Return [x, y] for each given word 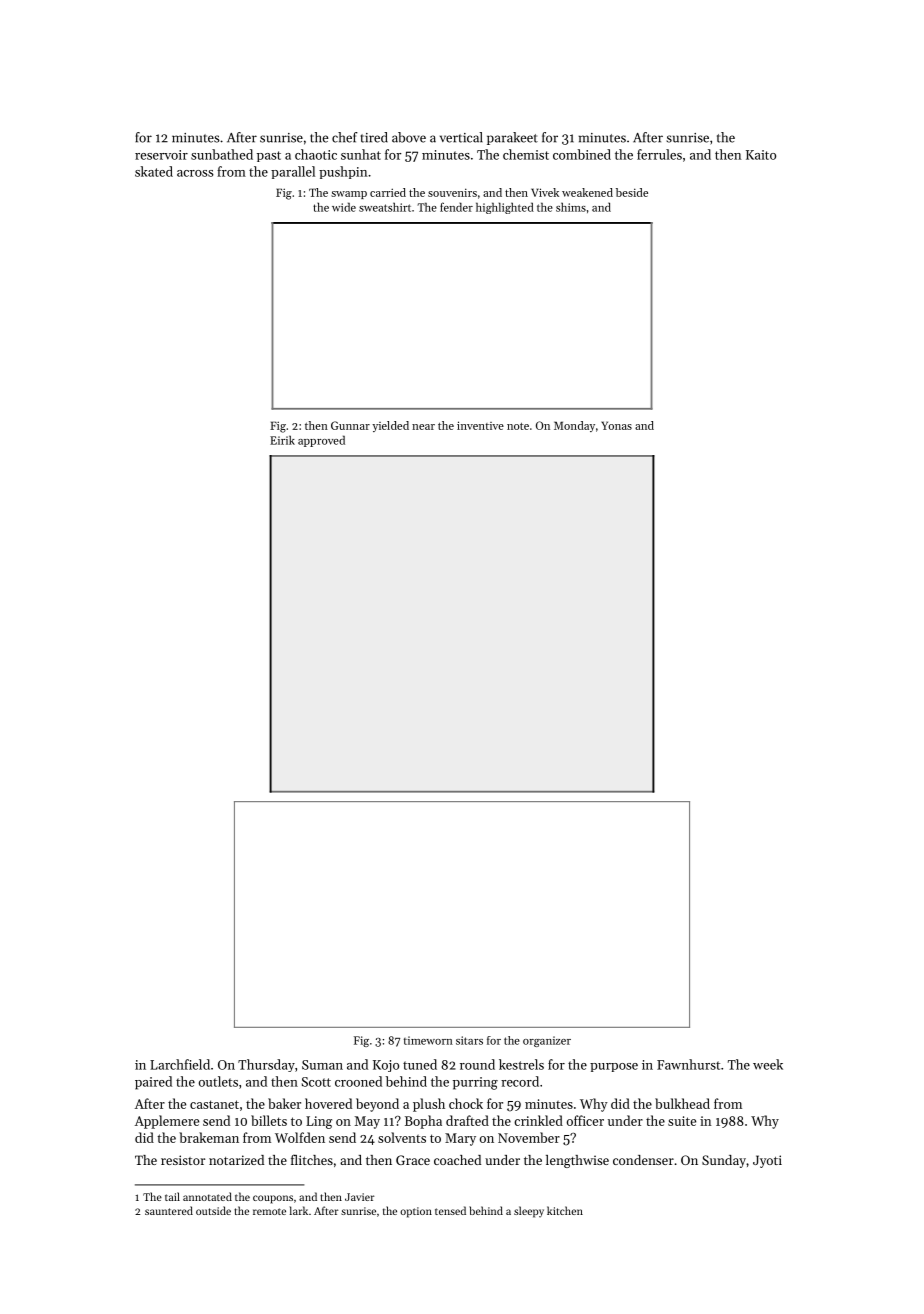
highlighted [505, 208]
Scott [316, 1082]
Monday [574, 426]
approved [321, 441]
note [518, 426]
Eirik [282, 440]
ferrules [659, 154]
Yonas [616, 425]
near [423, 427]
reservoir [161, 155]
